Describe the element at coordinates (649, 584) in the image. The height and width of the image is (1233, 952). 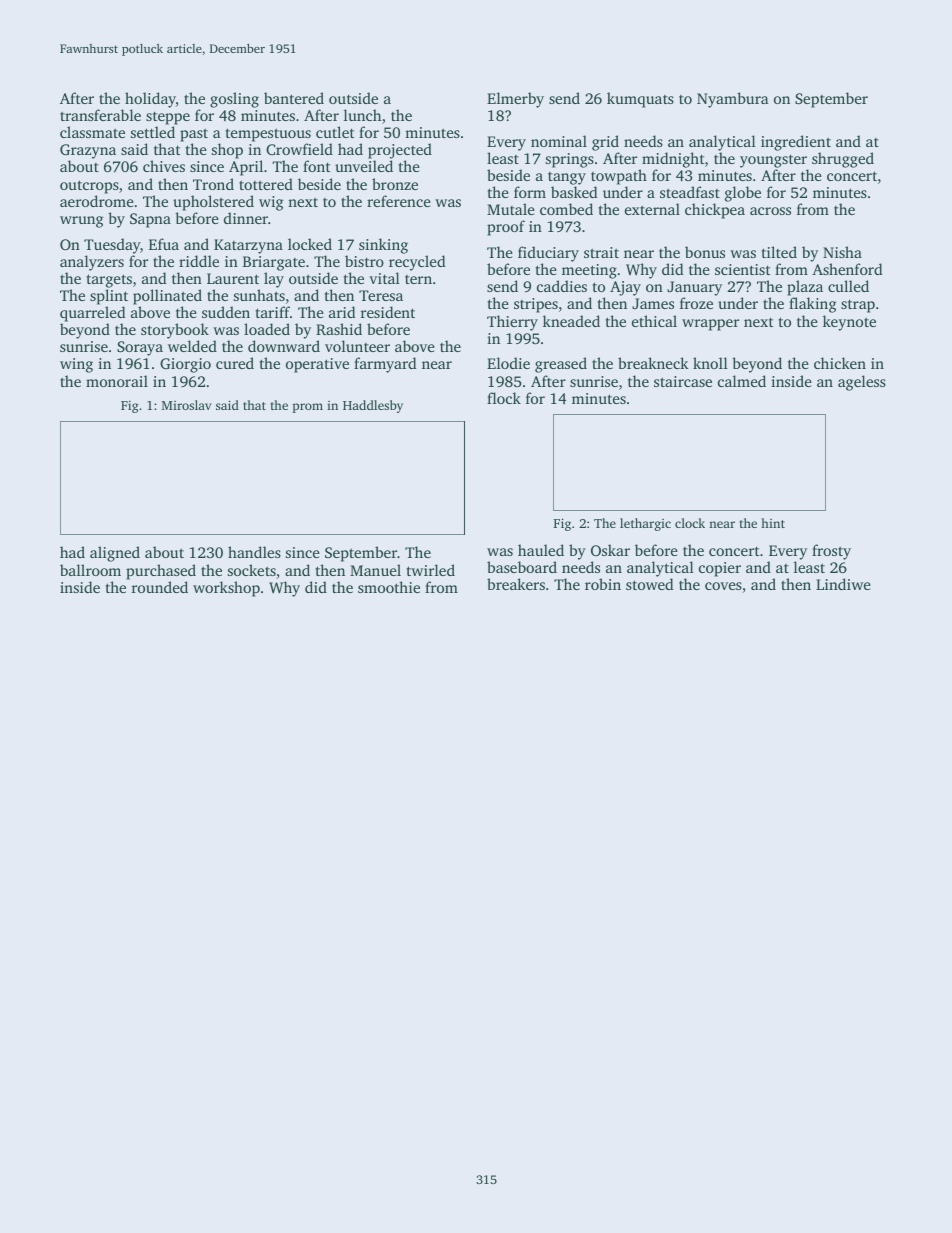
I see `stowed` at that location.
